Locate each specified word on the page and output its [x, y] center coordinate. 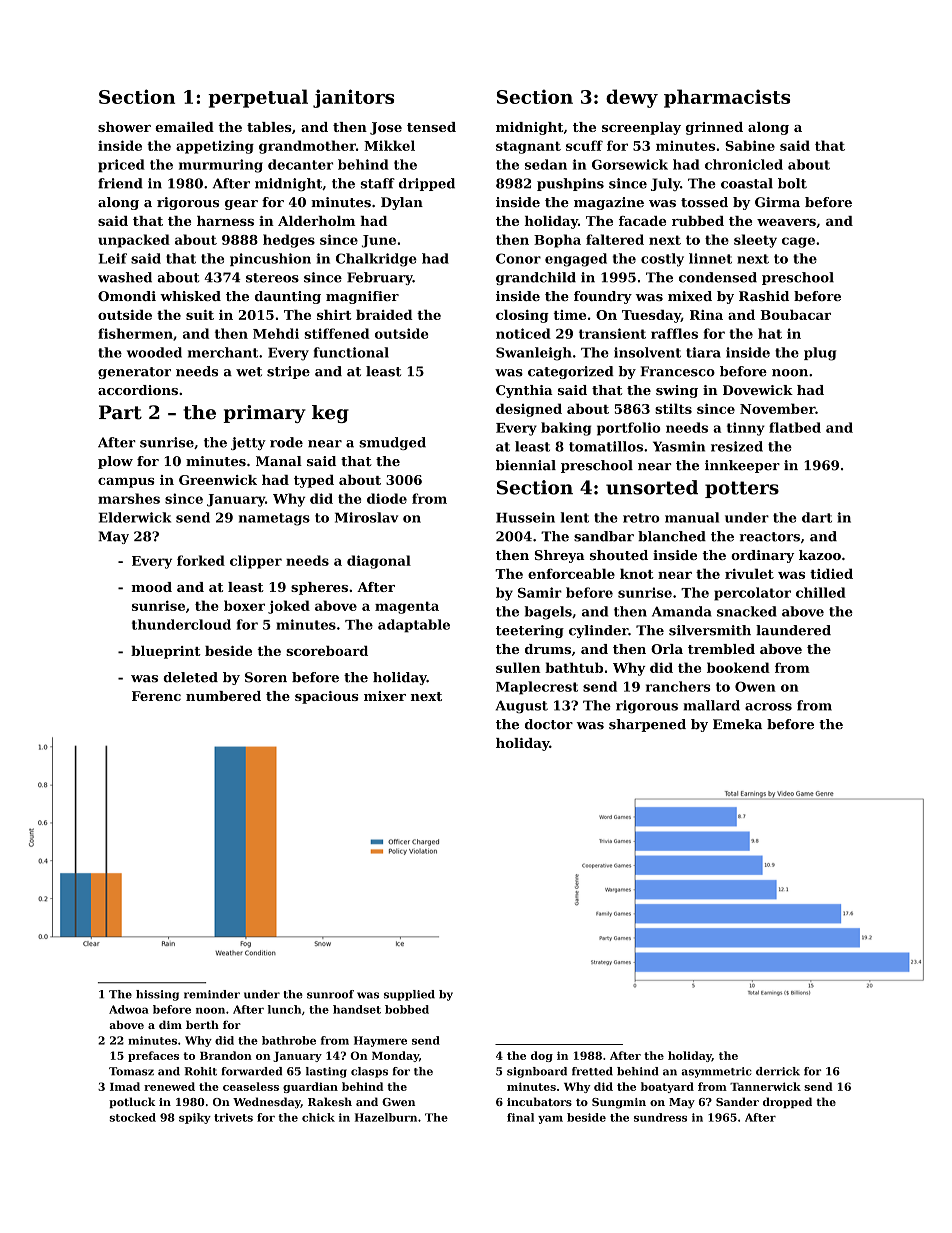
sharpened [647, 725]
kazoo [820, 555]
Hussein [525, 517]
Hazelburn [386, 1117]
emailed [184, 127]
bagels [548, 613]
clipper [256, 562]
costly [662, 260]
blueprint [166, 652]
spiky [195, 1118]
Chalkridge [376, 260]
